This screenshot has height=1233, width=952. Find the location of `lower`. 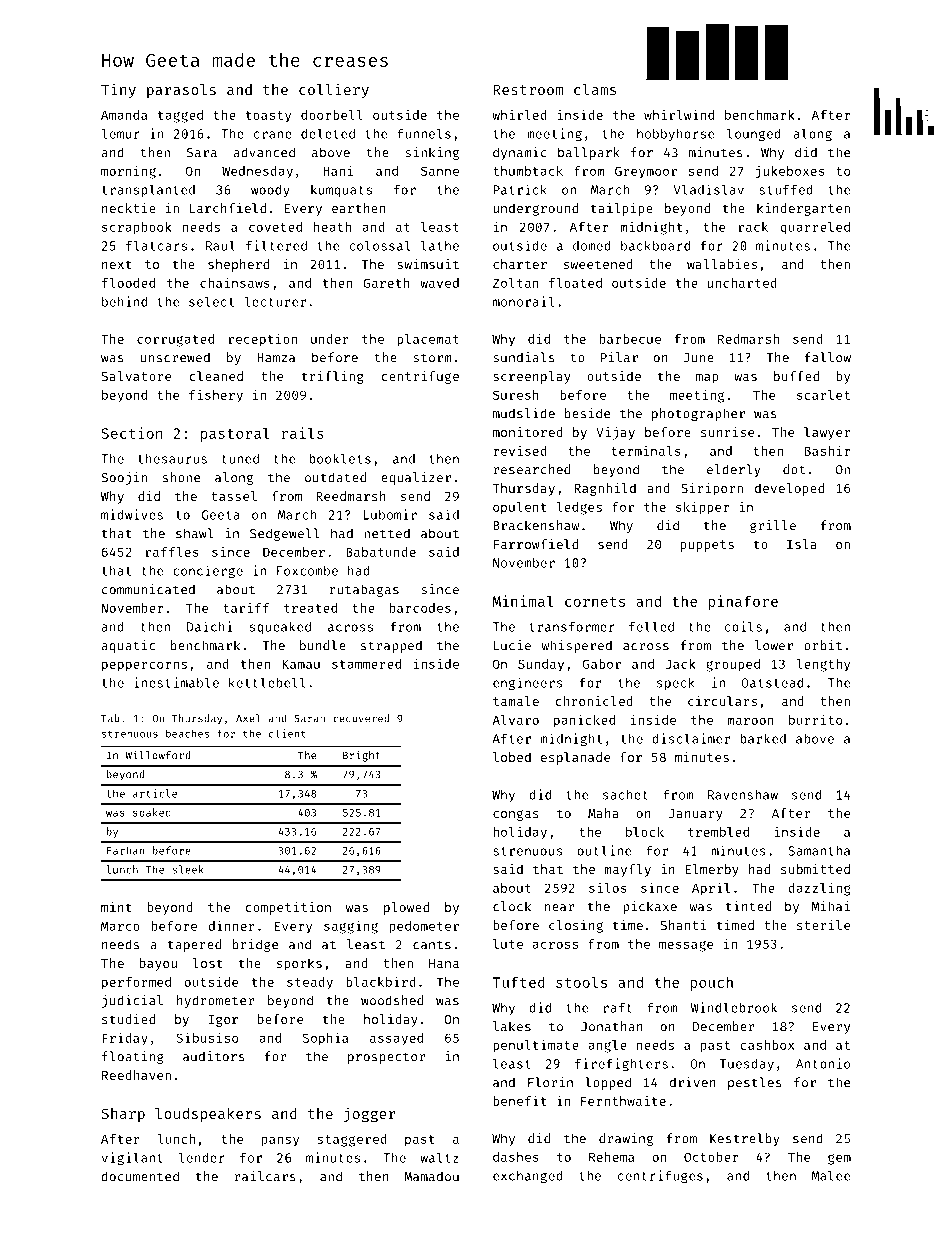

lower is located at coordinates (774, 645).
